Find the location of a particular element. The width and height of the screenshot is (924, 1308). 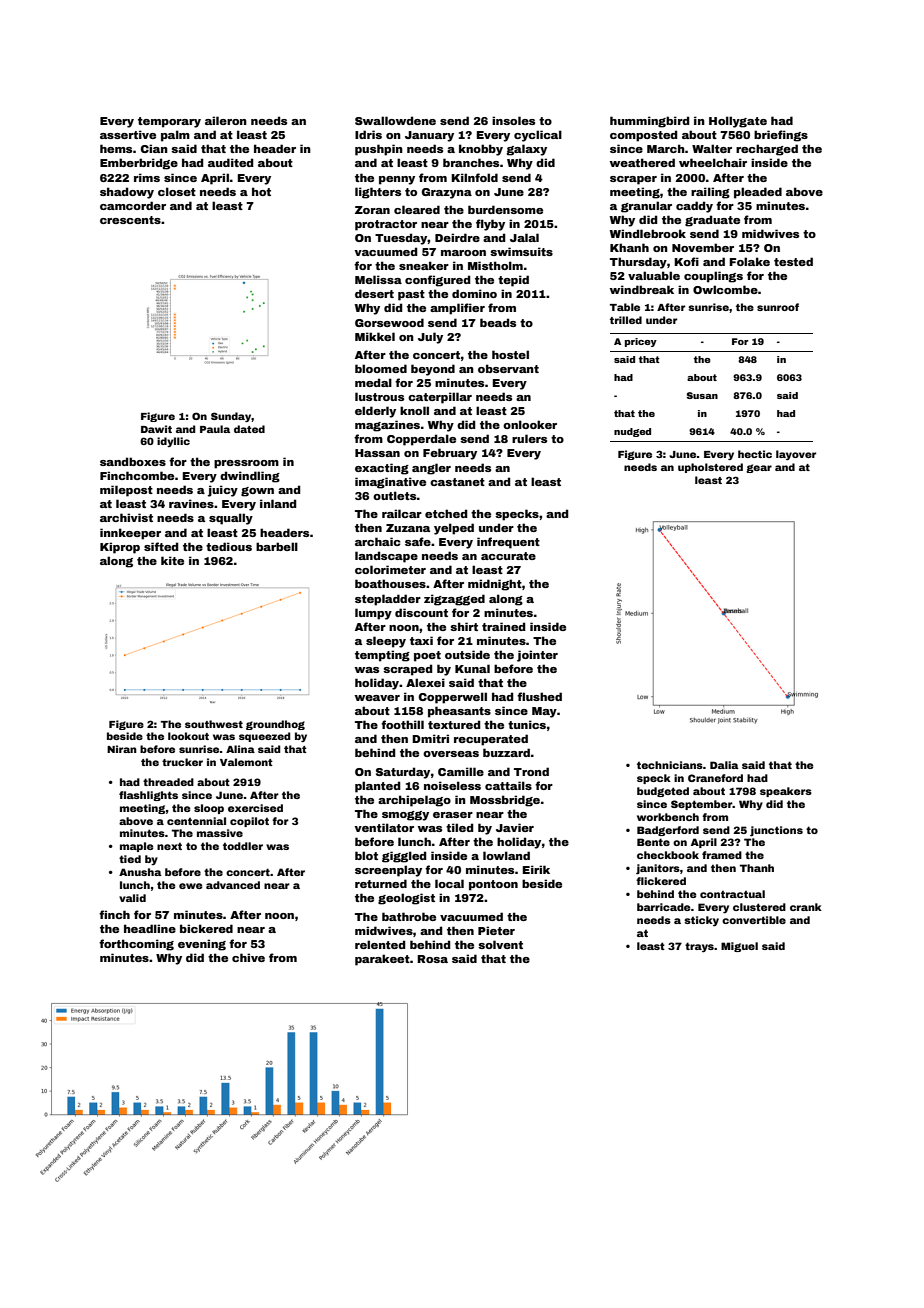

Swallowdene is located at coordinates (395, 120).
